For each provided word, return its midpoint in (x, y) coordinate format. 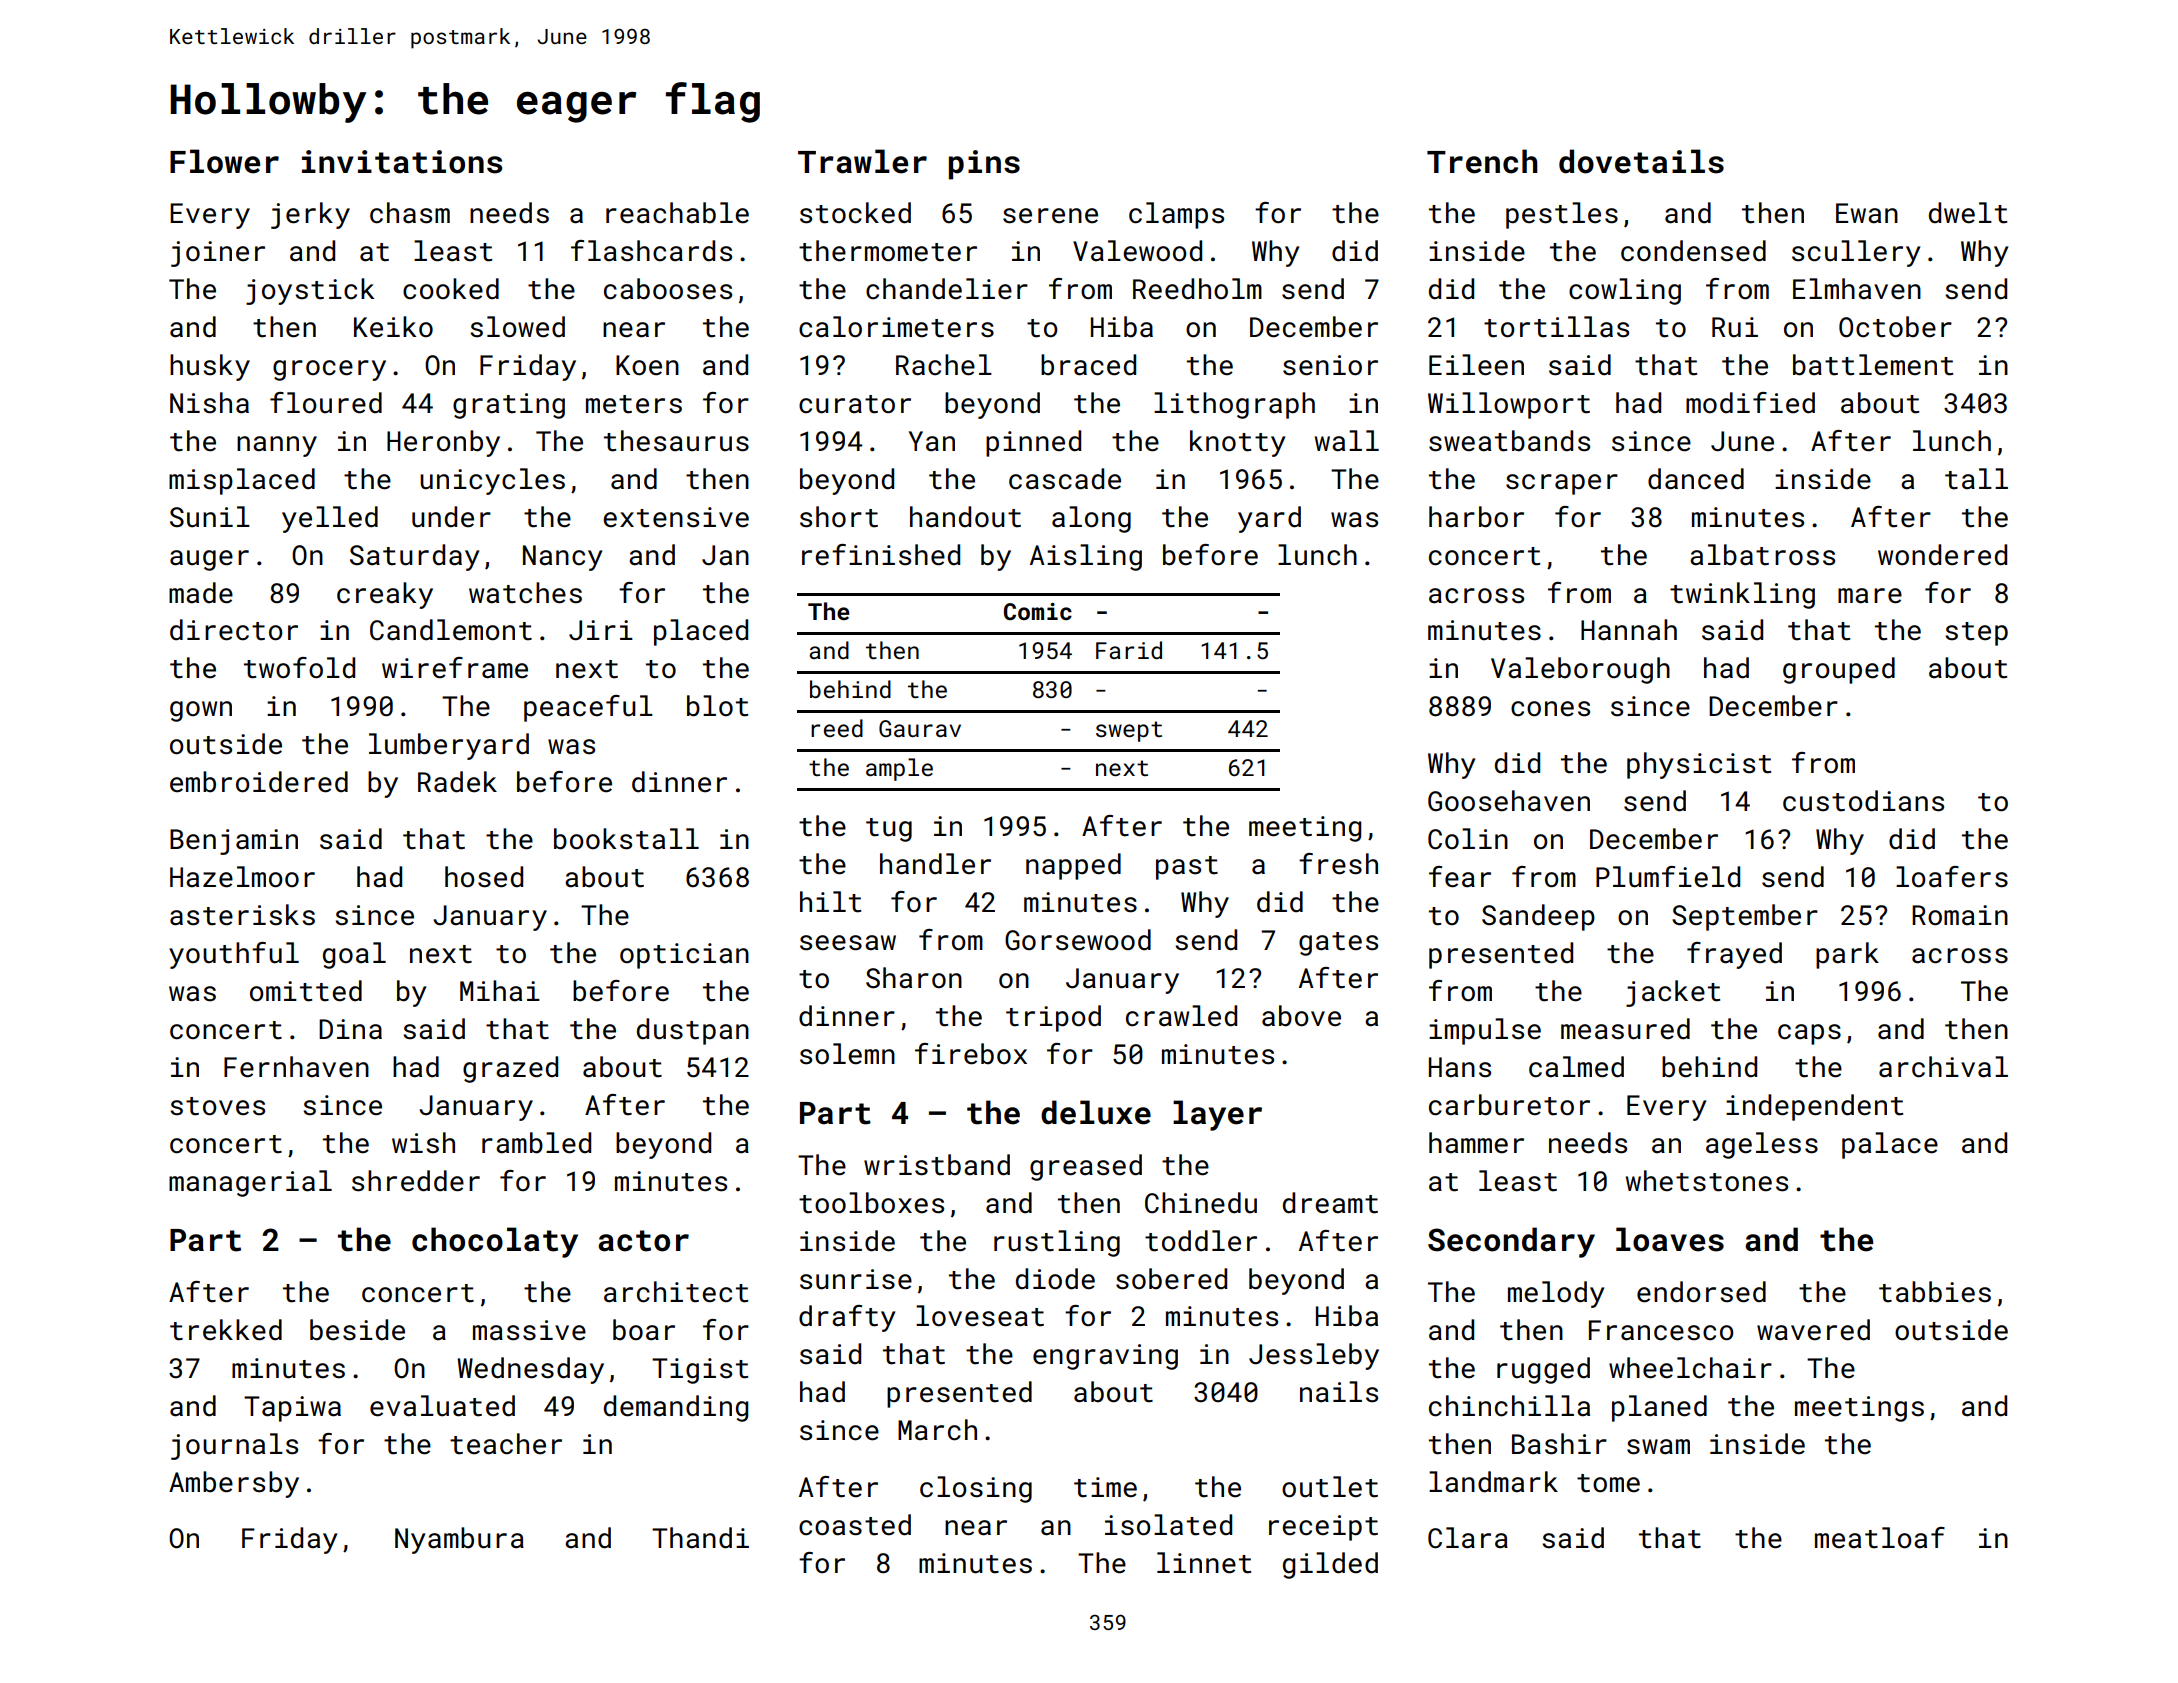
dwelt (1968, 213)
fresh (1338, 864)
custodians (1863, 801)
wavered (1813, 1330)
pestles (1562, 215)
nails (1339, 1392)
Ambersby (234, 1484)
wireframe (455, 668)
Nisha (209, 403)
